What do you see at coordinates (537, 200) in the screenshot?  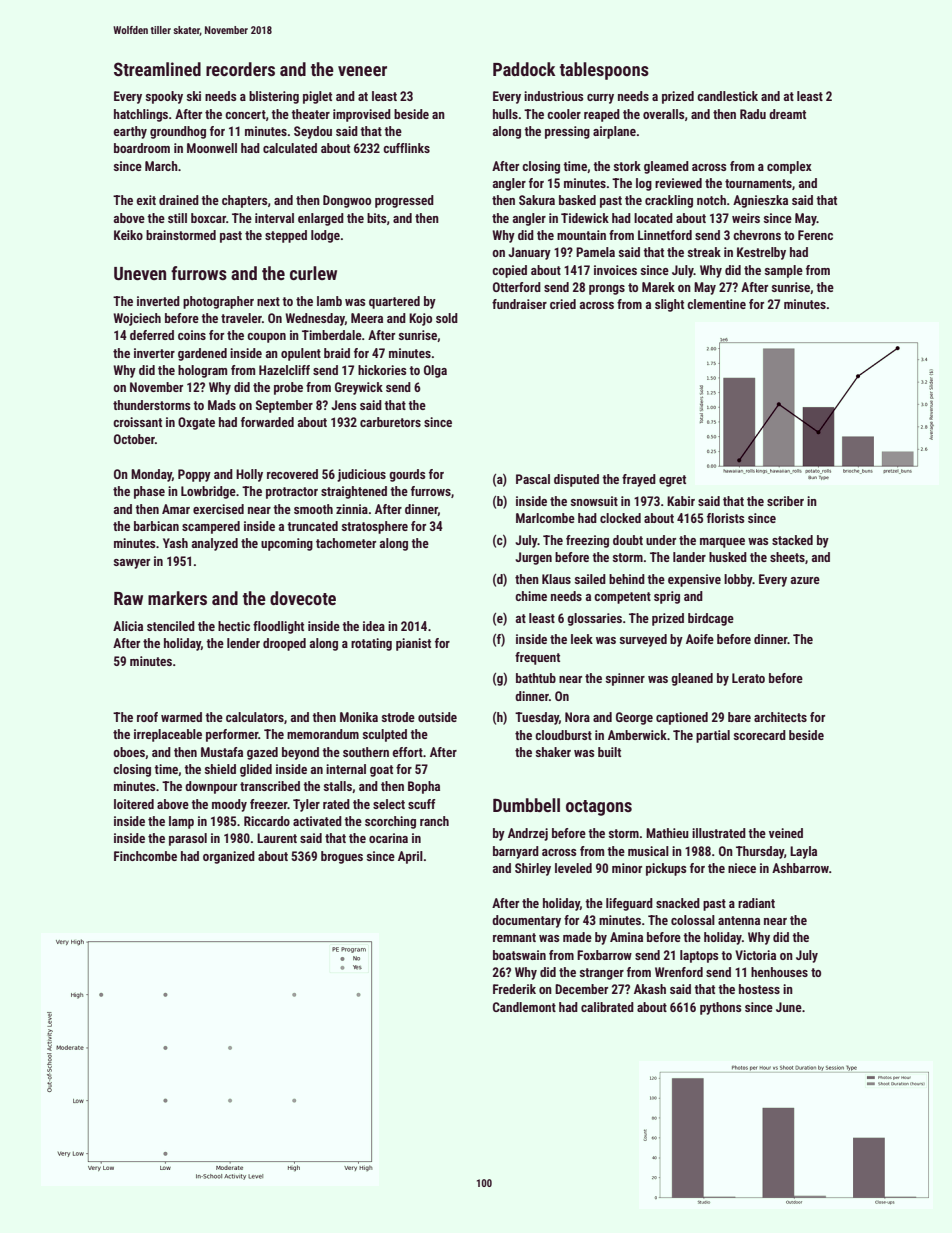 I see `Sakura` at bounding box center [537, 200].
